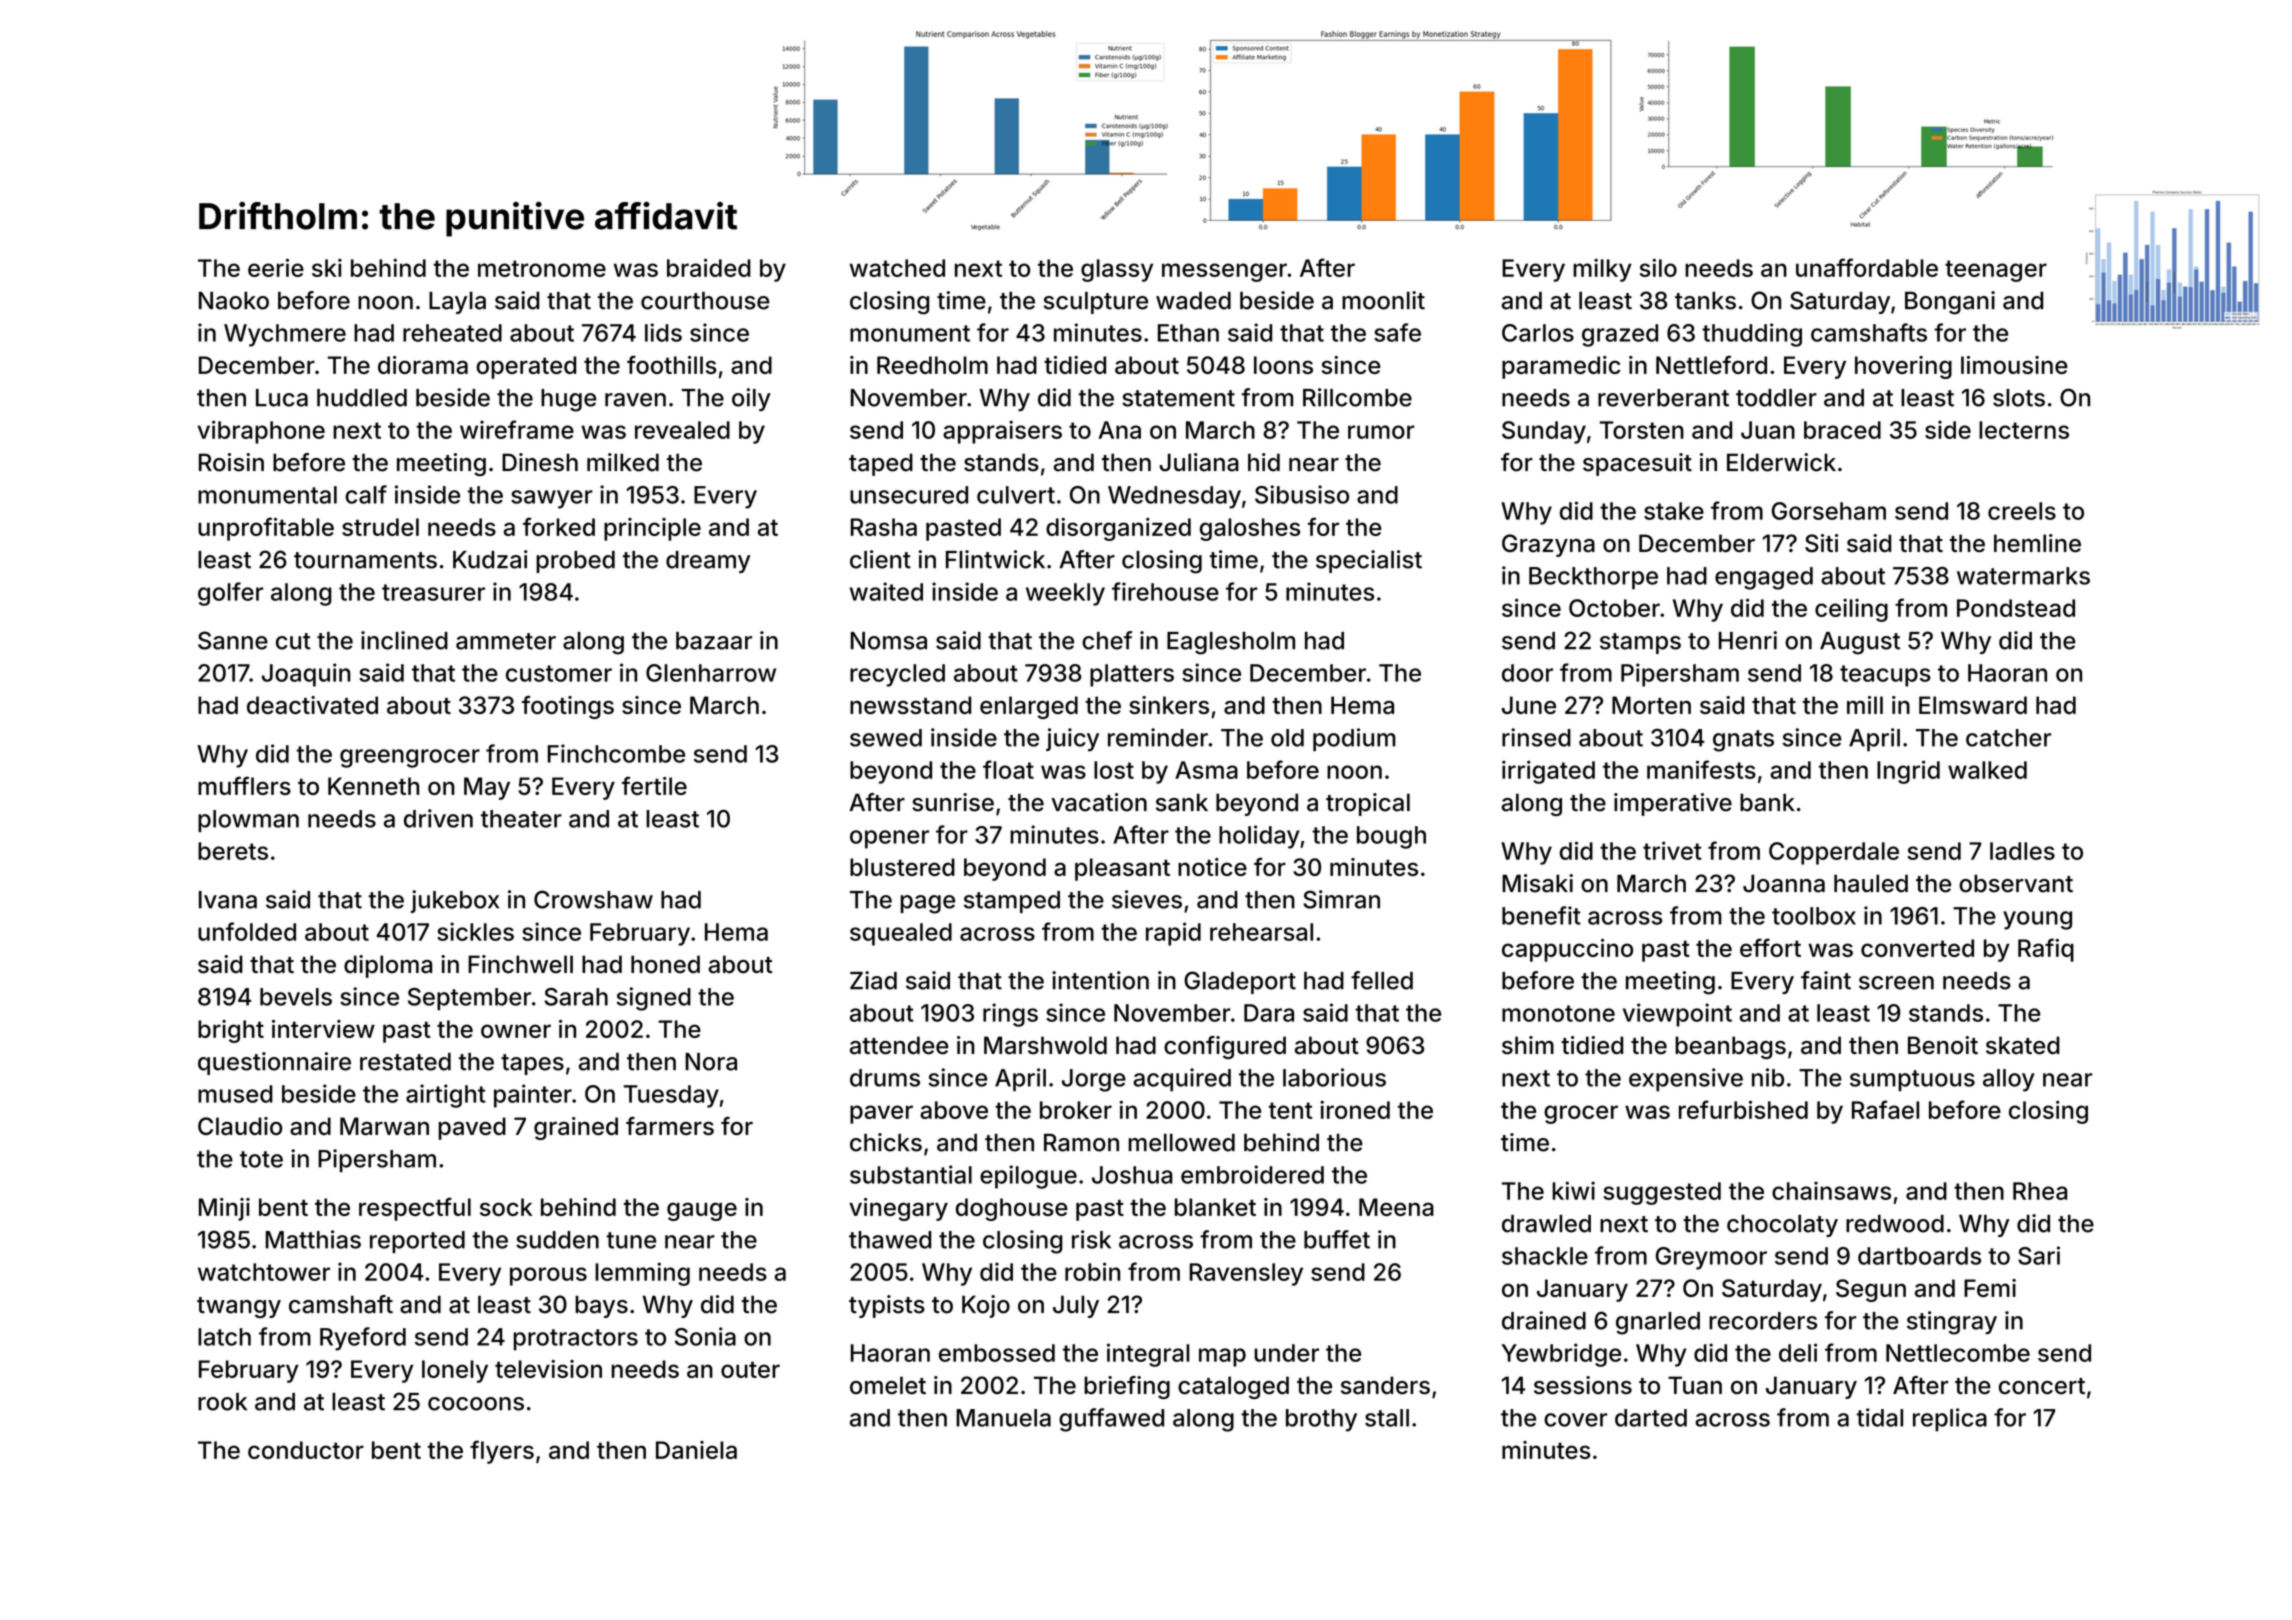 The image size is (2292, 1620). Describe the element at coordinates (1658, 1323) in the document. I see `gnarled` at that location.
